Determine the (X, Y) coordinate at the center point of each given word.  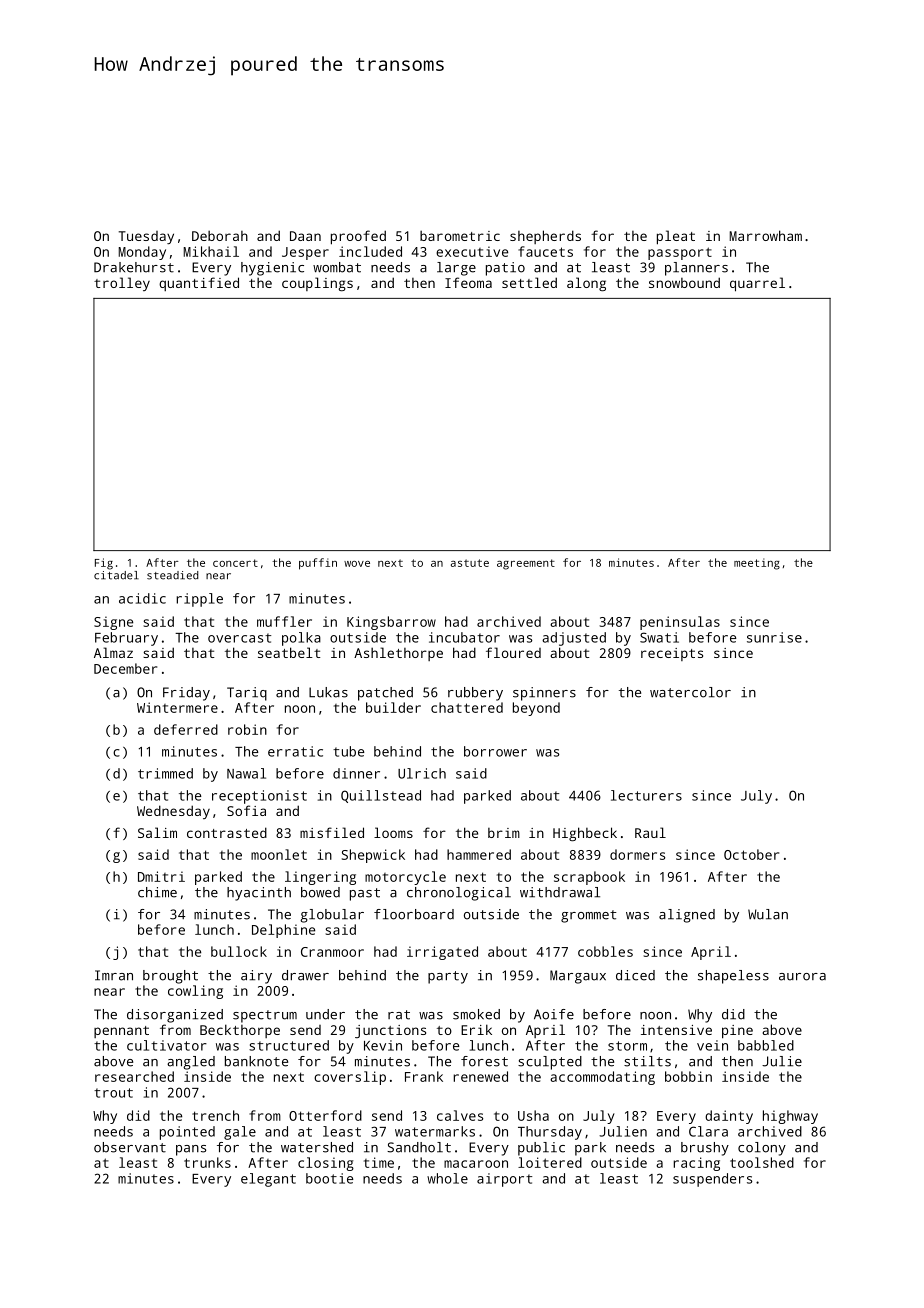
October (751, 854)
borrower (495, 751)
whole (447, 1178)
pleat (676, 237)
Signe (113, 623)
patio (505, 269)
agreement (526, 564)
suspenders (712, 1180)
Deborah (220, 236)
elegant (268, 1180)
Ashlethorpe (398, 654)
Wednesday (173, 812)
